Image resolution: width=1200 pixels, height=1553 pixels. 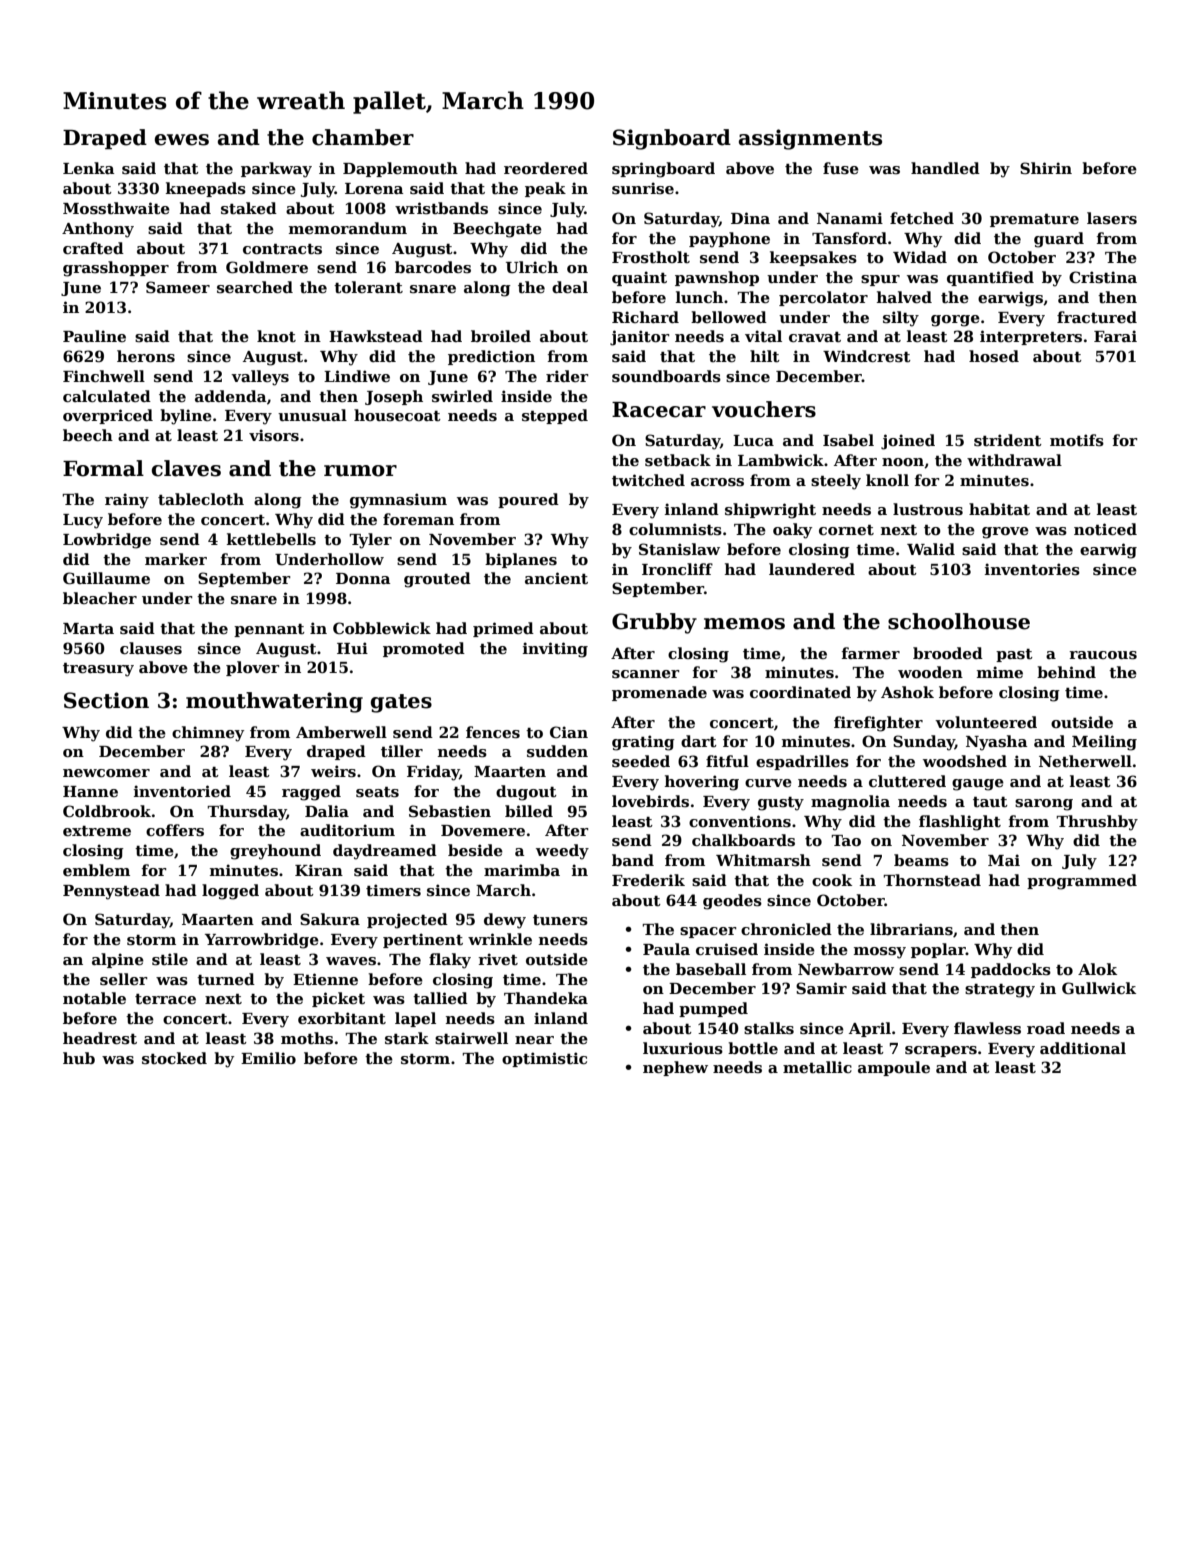 What do you see at coordinates (921, 860) in the image?
I see `beams` at bounding box center [921, 860].
